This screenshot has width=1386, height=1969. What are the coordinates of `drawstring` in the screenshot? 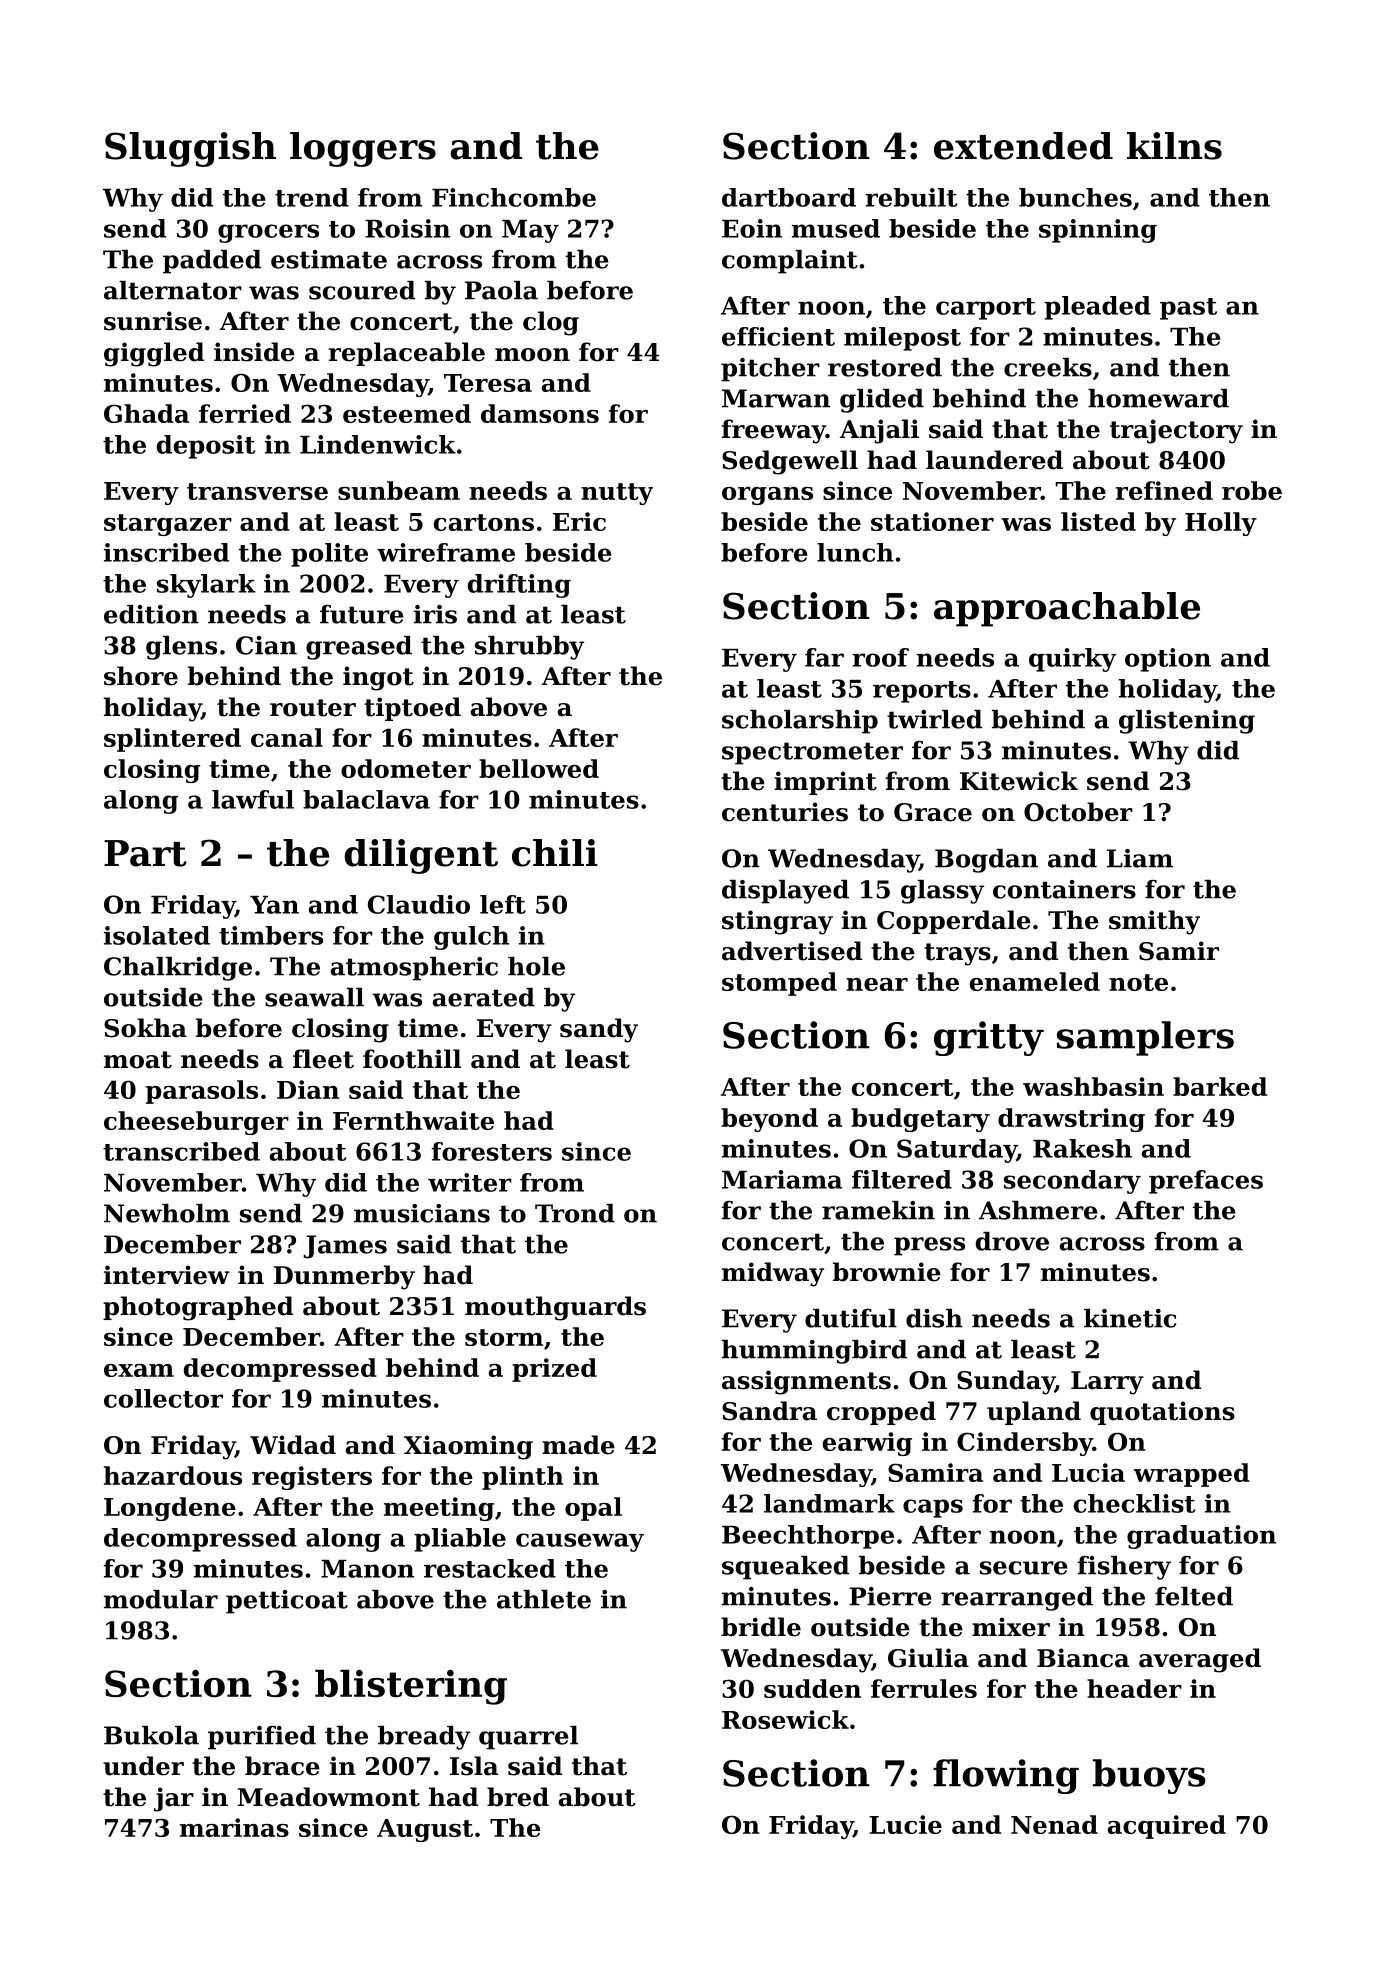 It's located at (1071, 1120).
